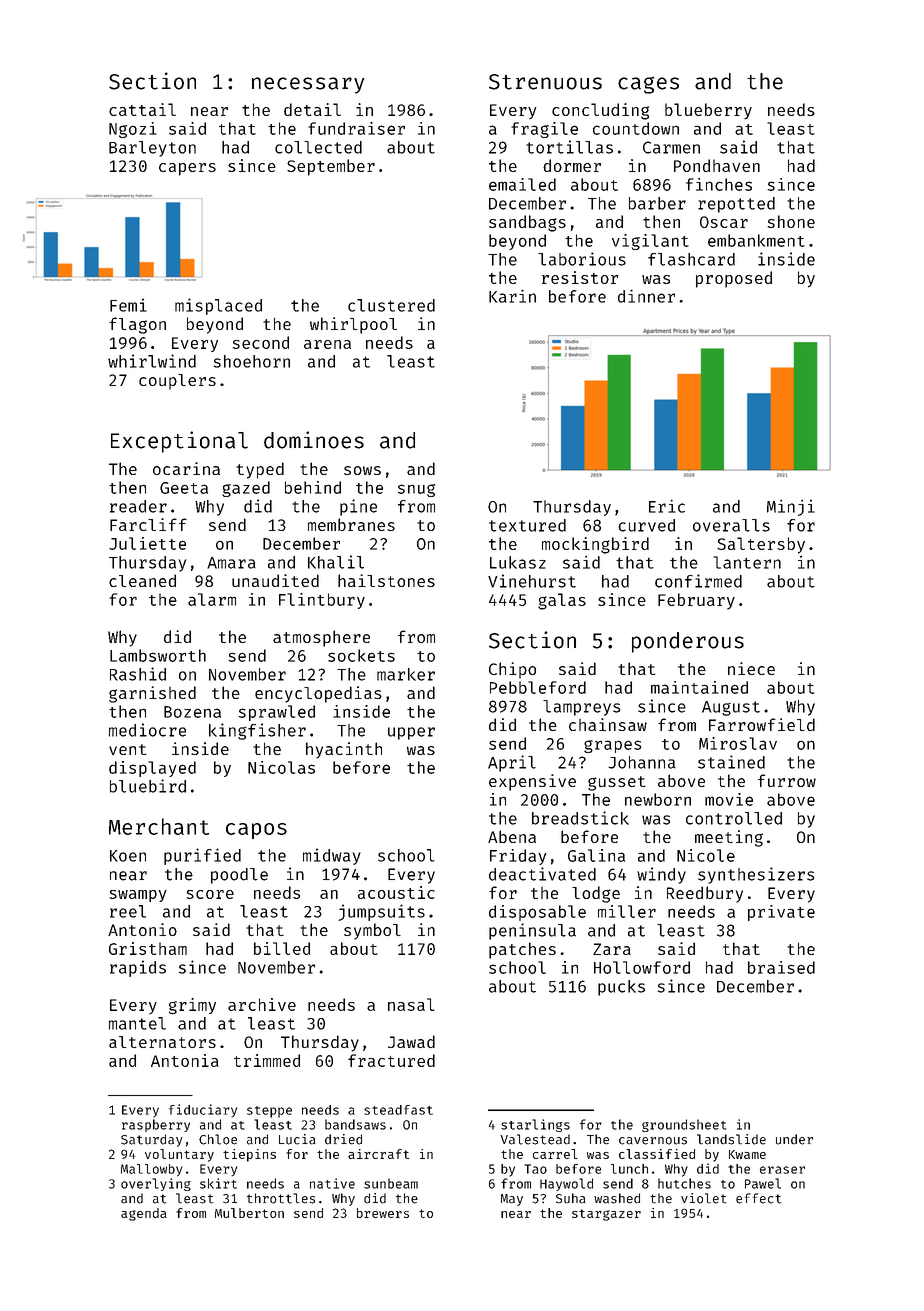 The width and height of the screenshot is (924, 1311). I want to click on sockets, so click(361, 655).
